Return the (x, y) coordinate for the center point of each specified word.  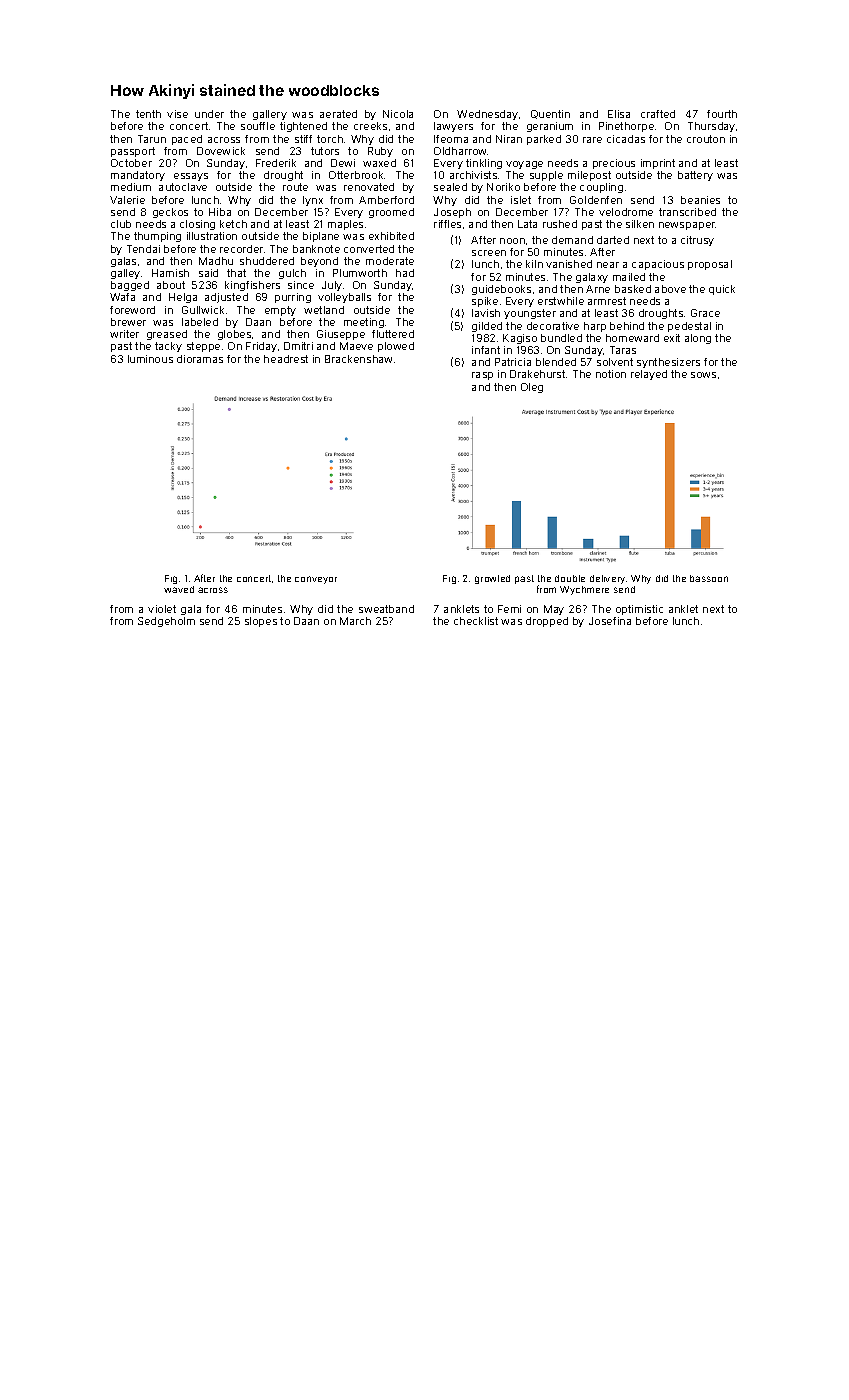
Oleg (532, 388)
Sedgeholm (166, 622)
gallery (270, 115)
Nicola (398, 114)
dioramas (200, 359)
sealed (450, 187)
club (121, 224)
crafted (658, 114)
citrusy (697, 241)
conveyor (316, 580)
